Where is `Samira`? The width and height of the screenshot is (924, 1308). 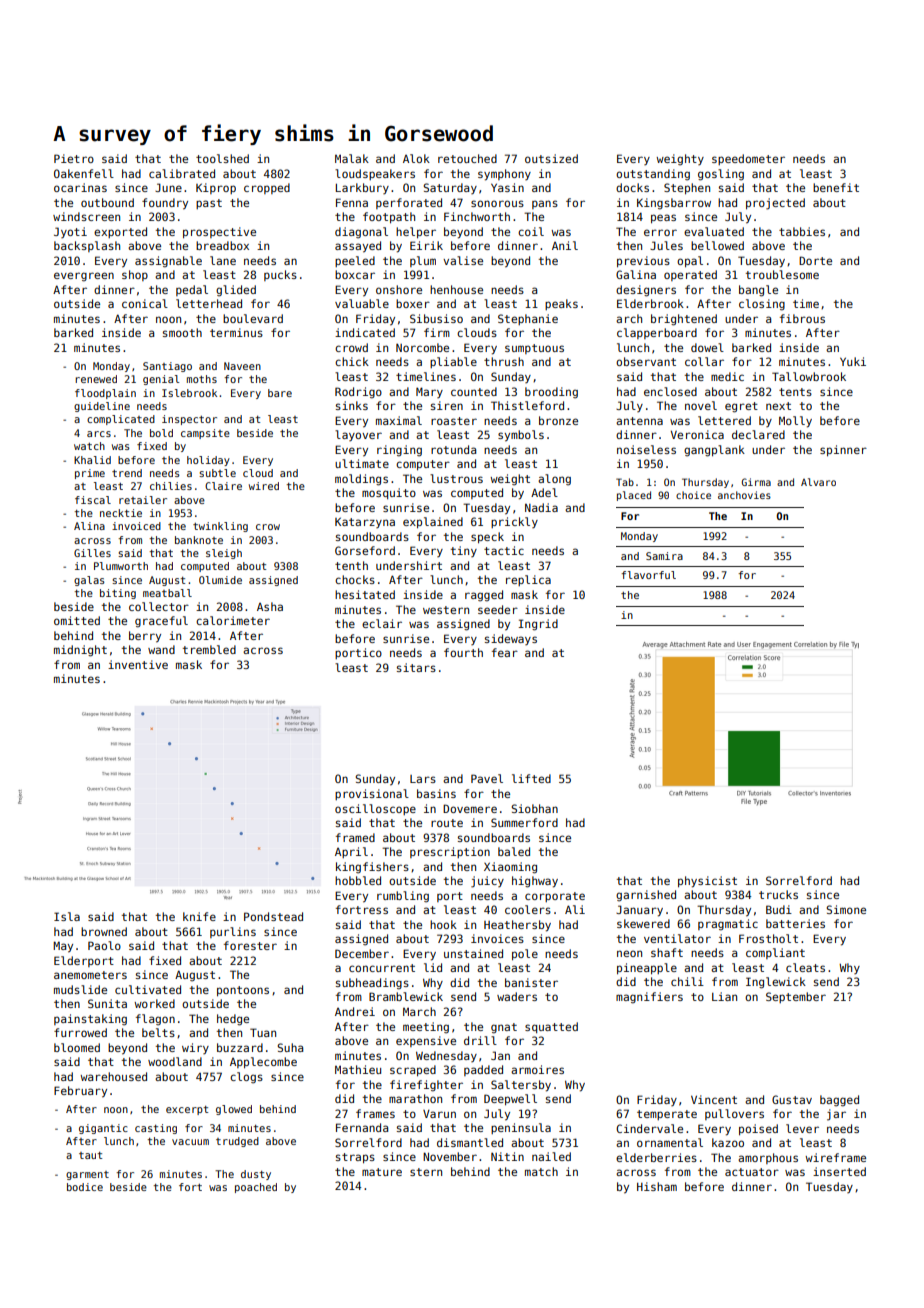
Samira is located at coordinates (664, 556).
